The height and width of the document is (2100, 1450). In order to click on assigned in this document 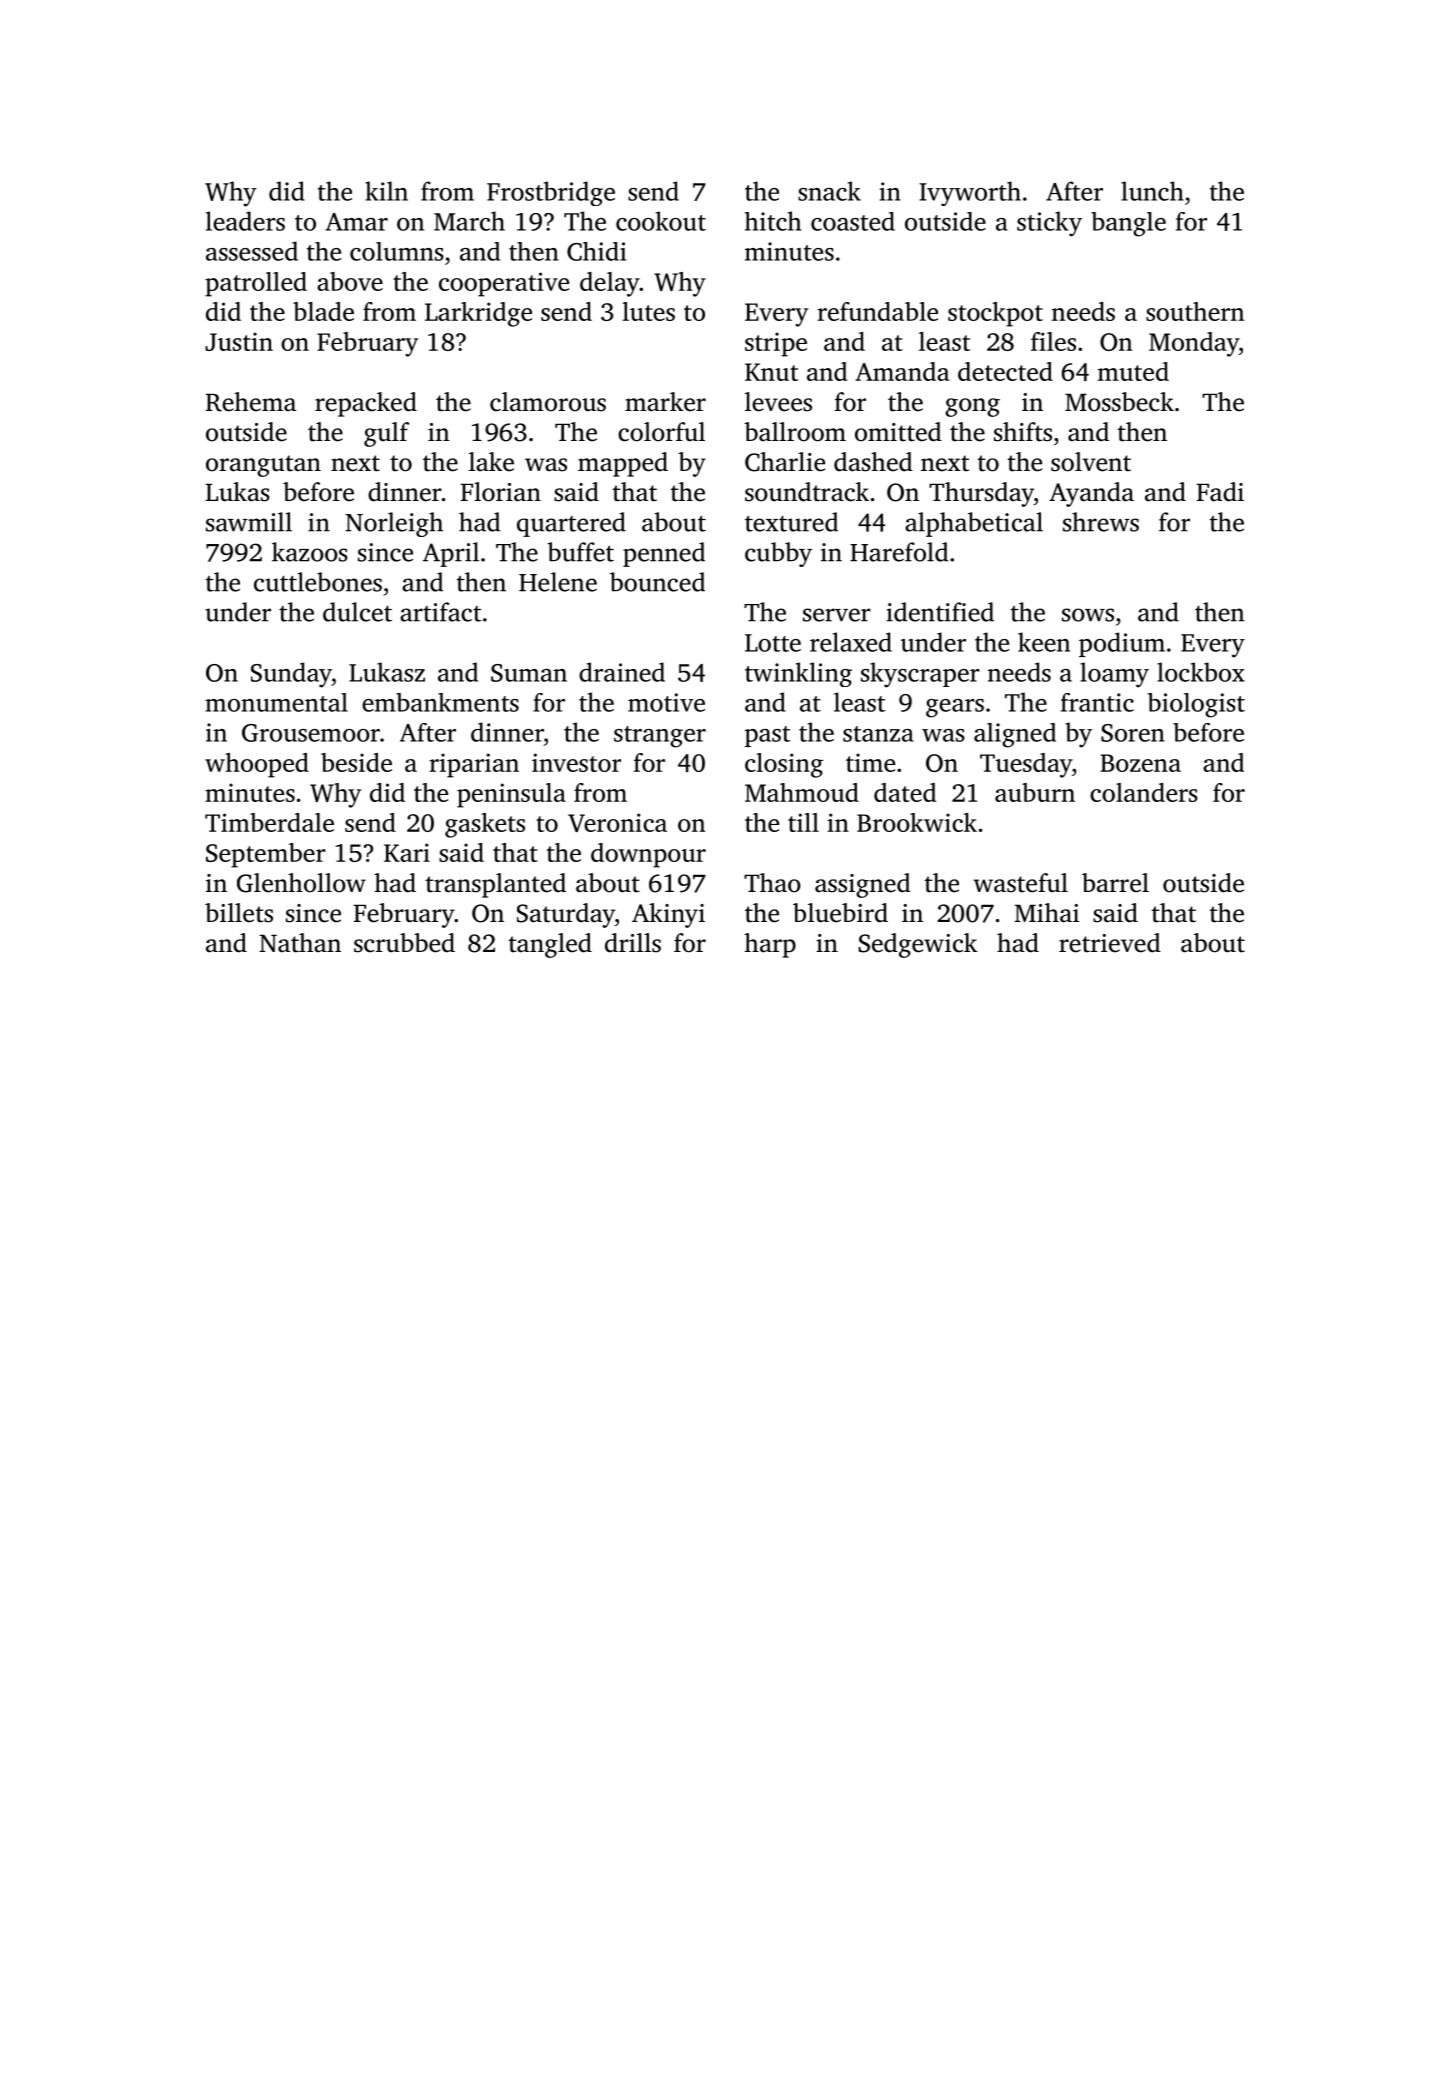, I will do `click(862, 885)`.
